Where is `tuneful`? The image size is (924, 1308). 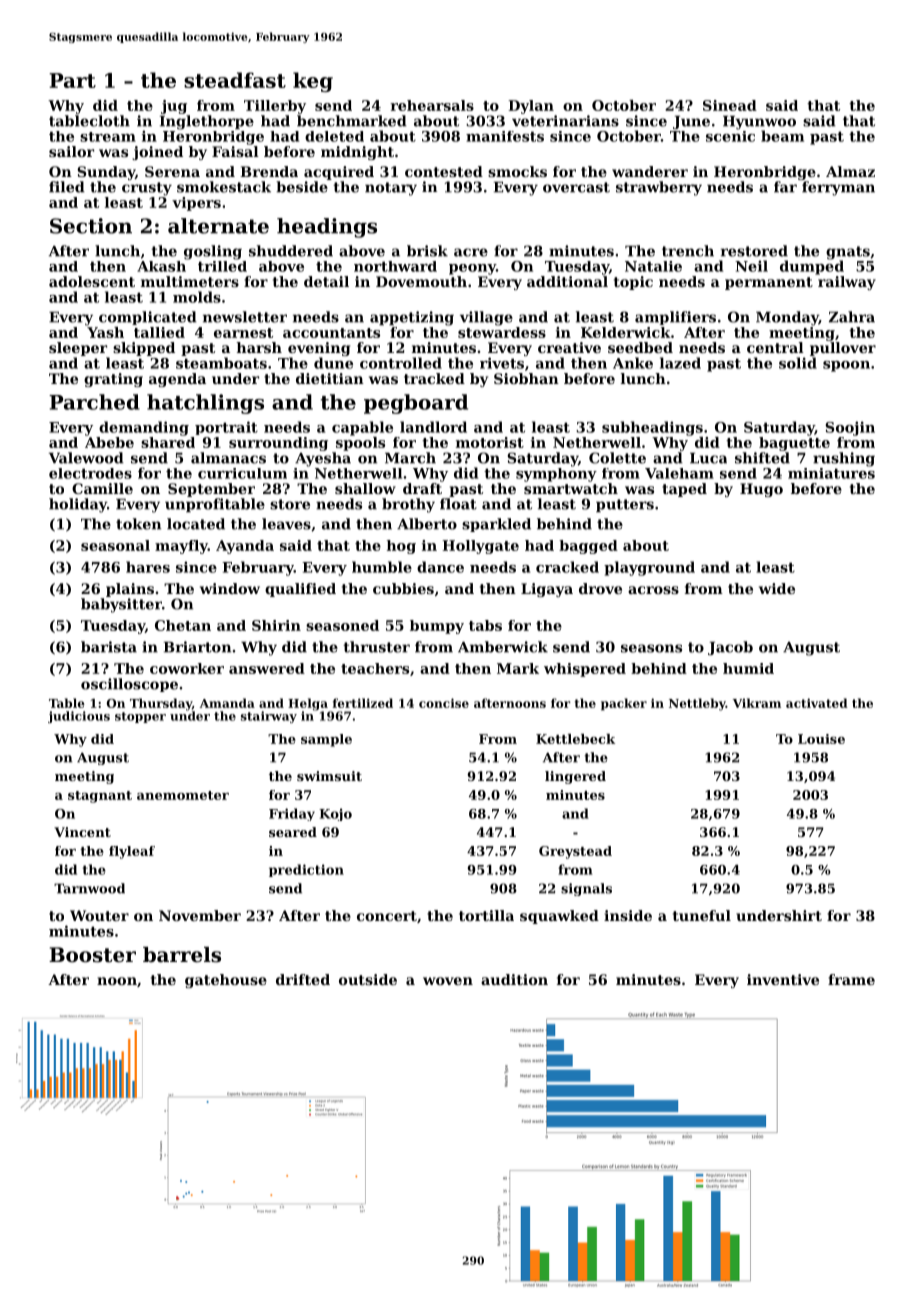 tuneful is located at coordinates (702, 915).
